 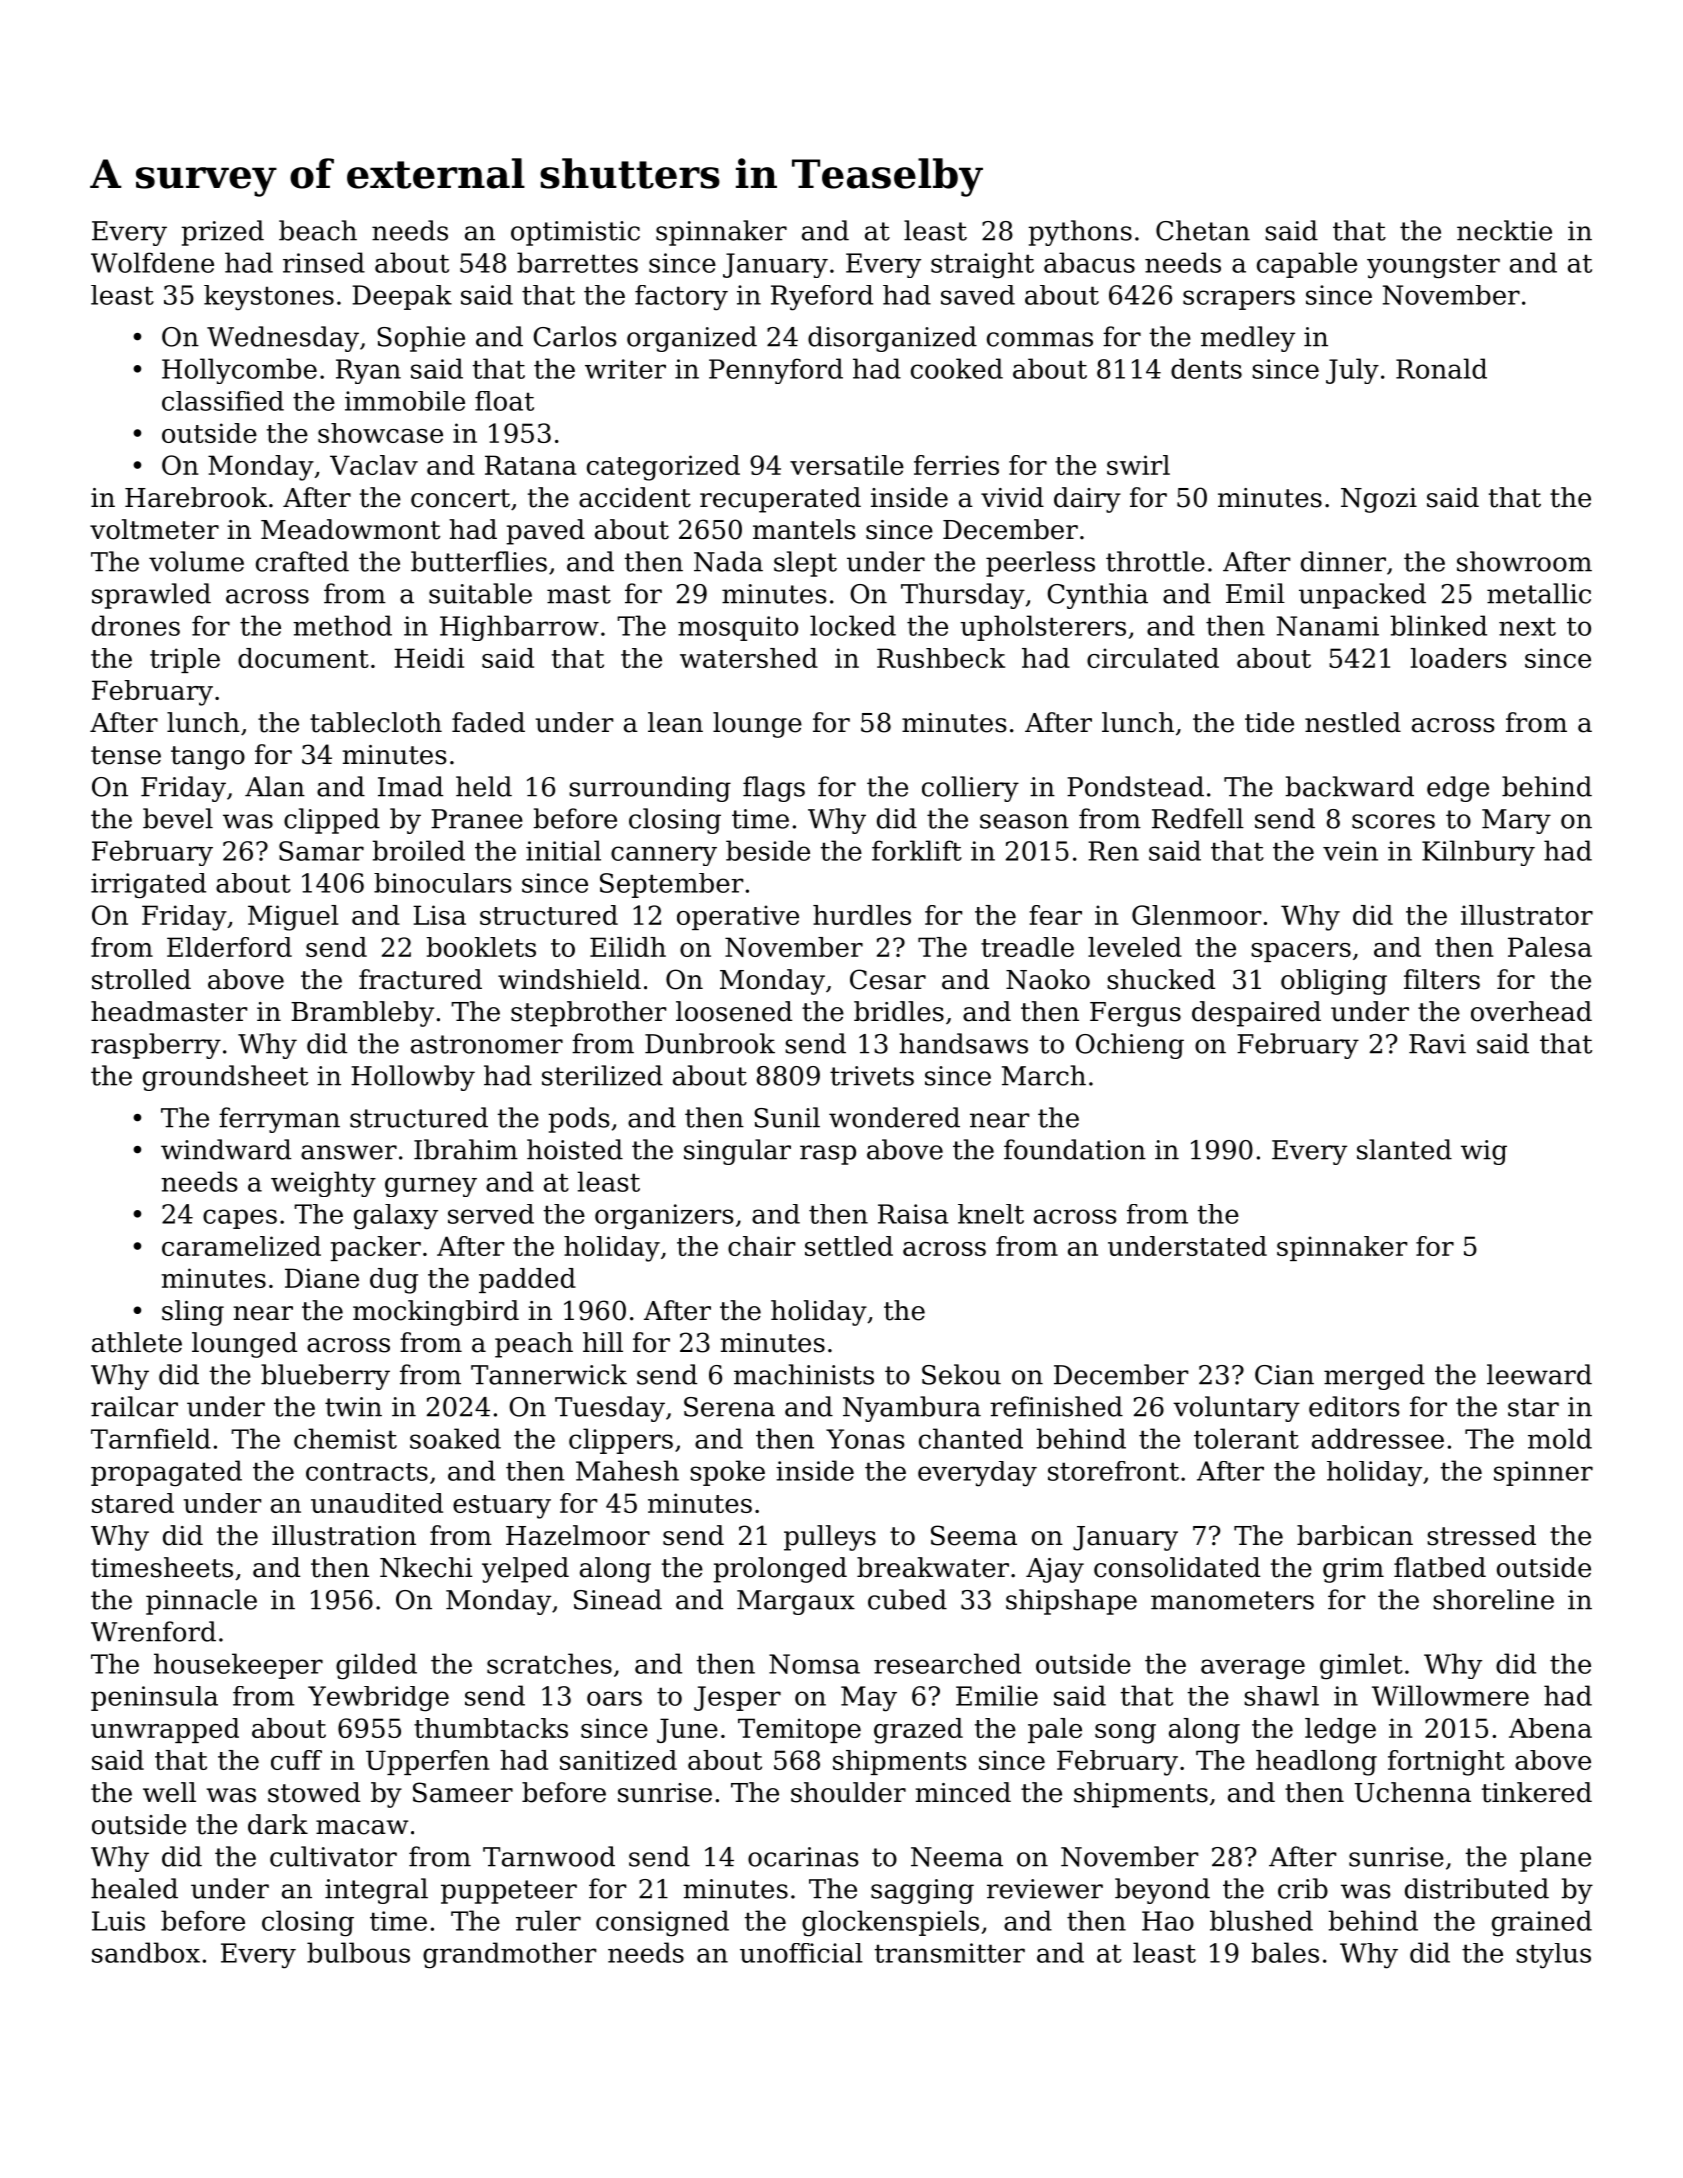 What do you see at coordinates (738, 628) in the screenshot?
I see `mosquito` at bounding box center [738, 628].
